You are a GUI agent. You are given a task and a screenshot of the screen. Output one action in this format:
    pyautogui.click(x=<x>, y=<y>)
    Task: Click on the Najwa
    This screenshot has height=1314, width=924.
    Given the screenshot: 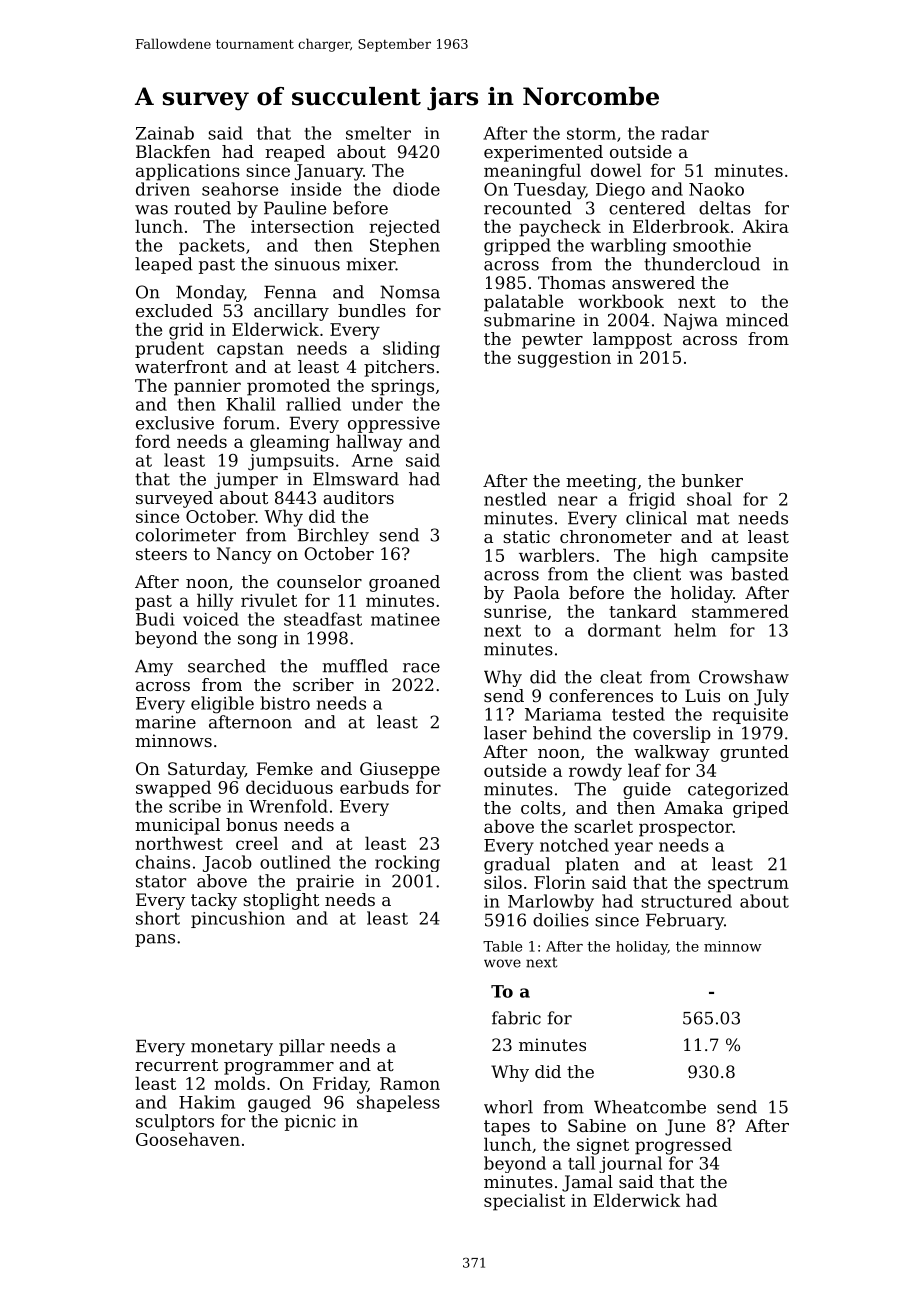 What is the action you would take?
    pyautogui.click(x=691, y=321)
